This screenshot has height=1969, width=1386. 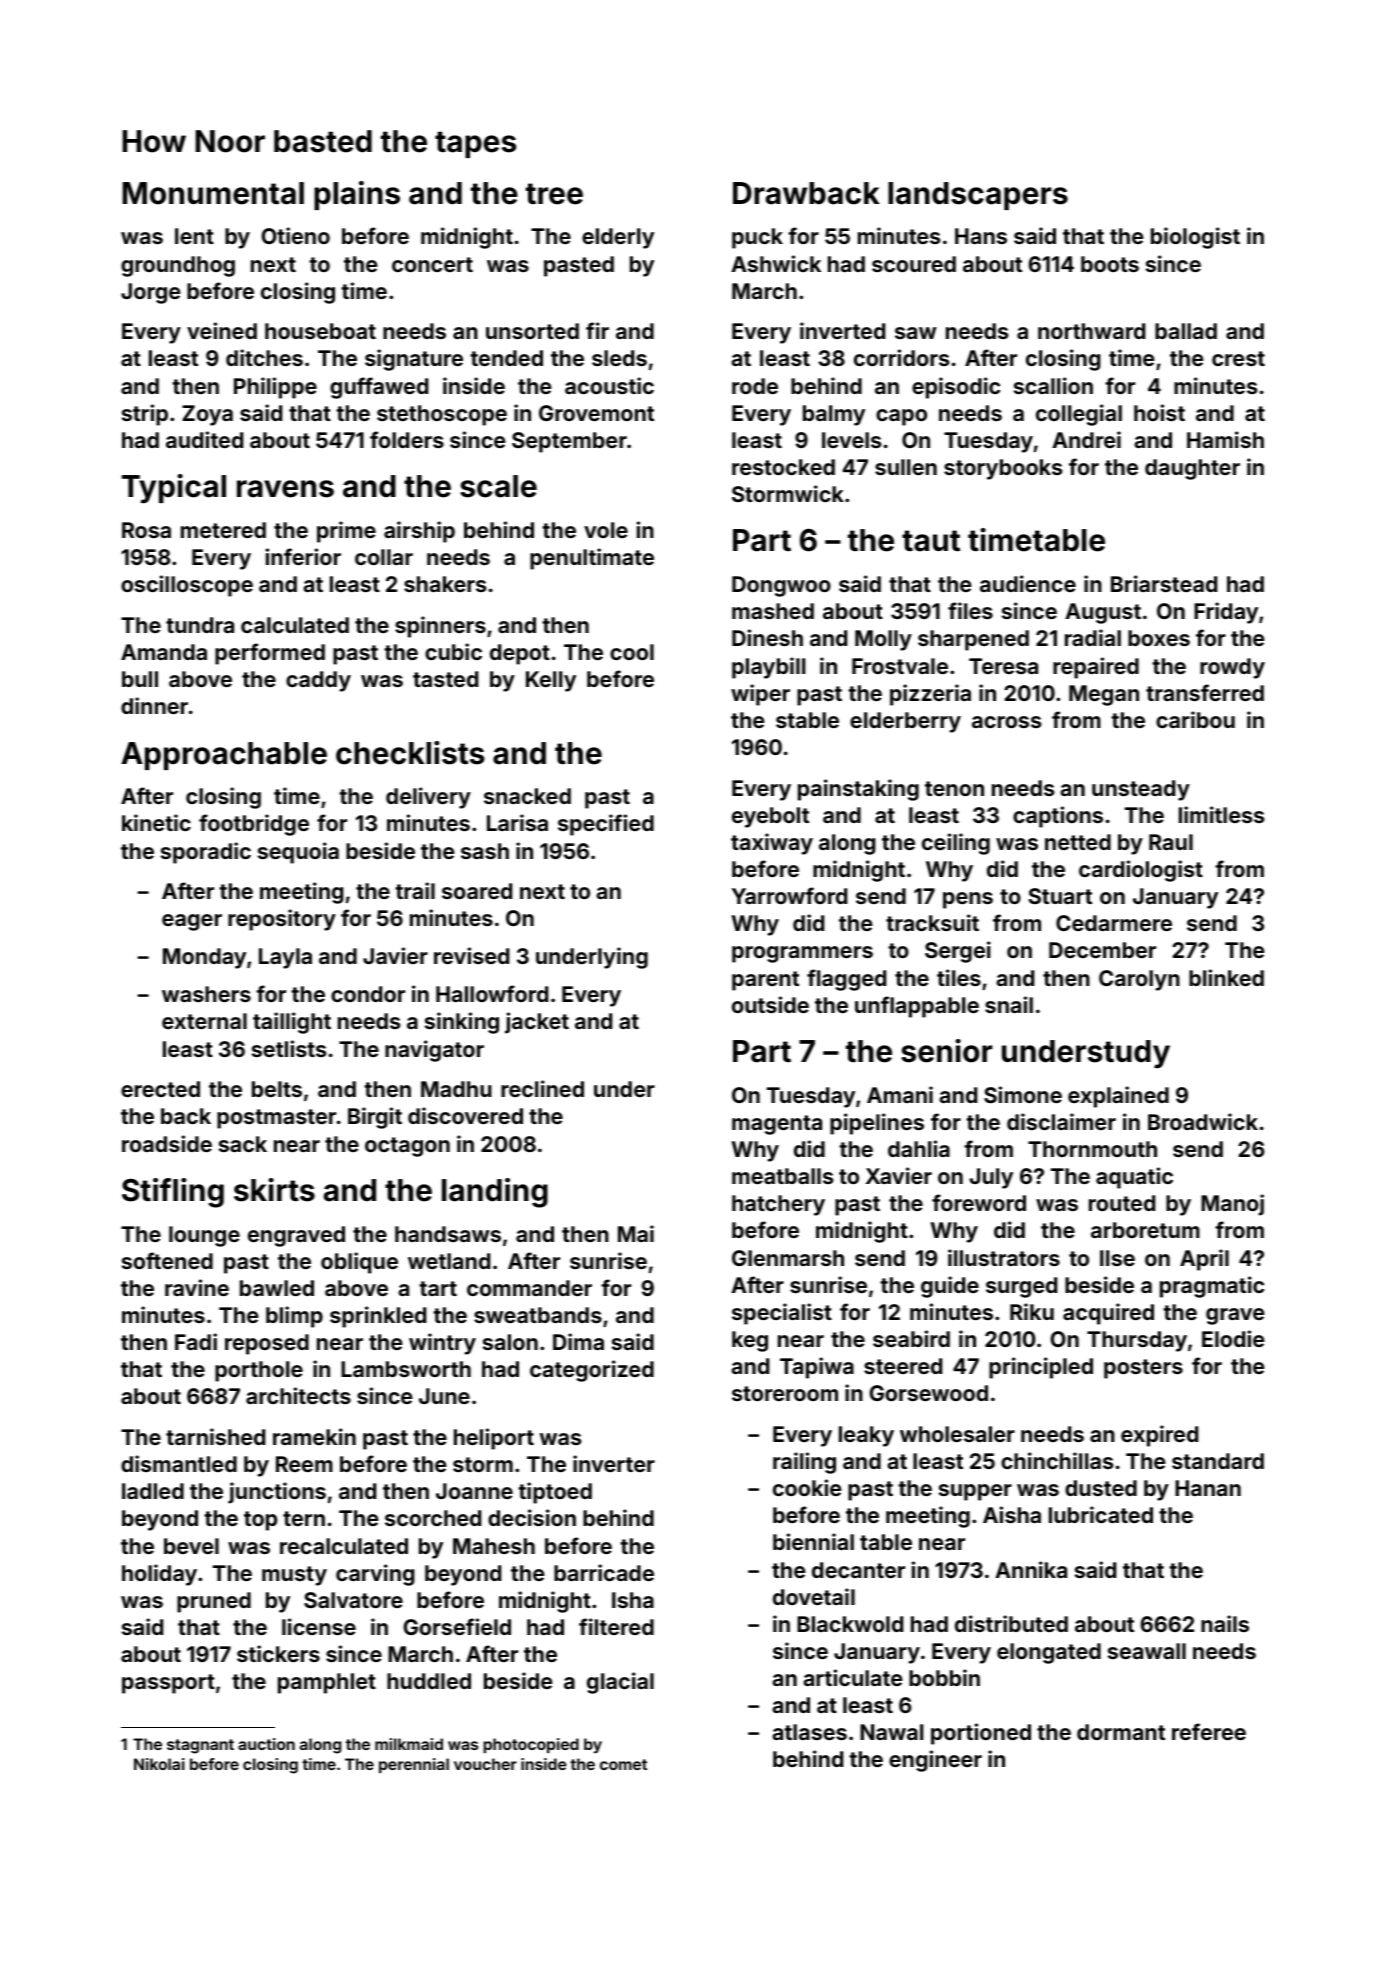 What do you see at coordinates (614, 1463) in the screenshot?
I see `inverter` at bounding box center [614, 1463].
